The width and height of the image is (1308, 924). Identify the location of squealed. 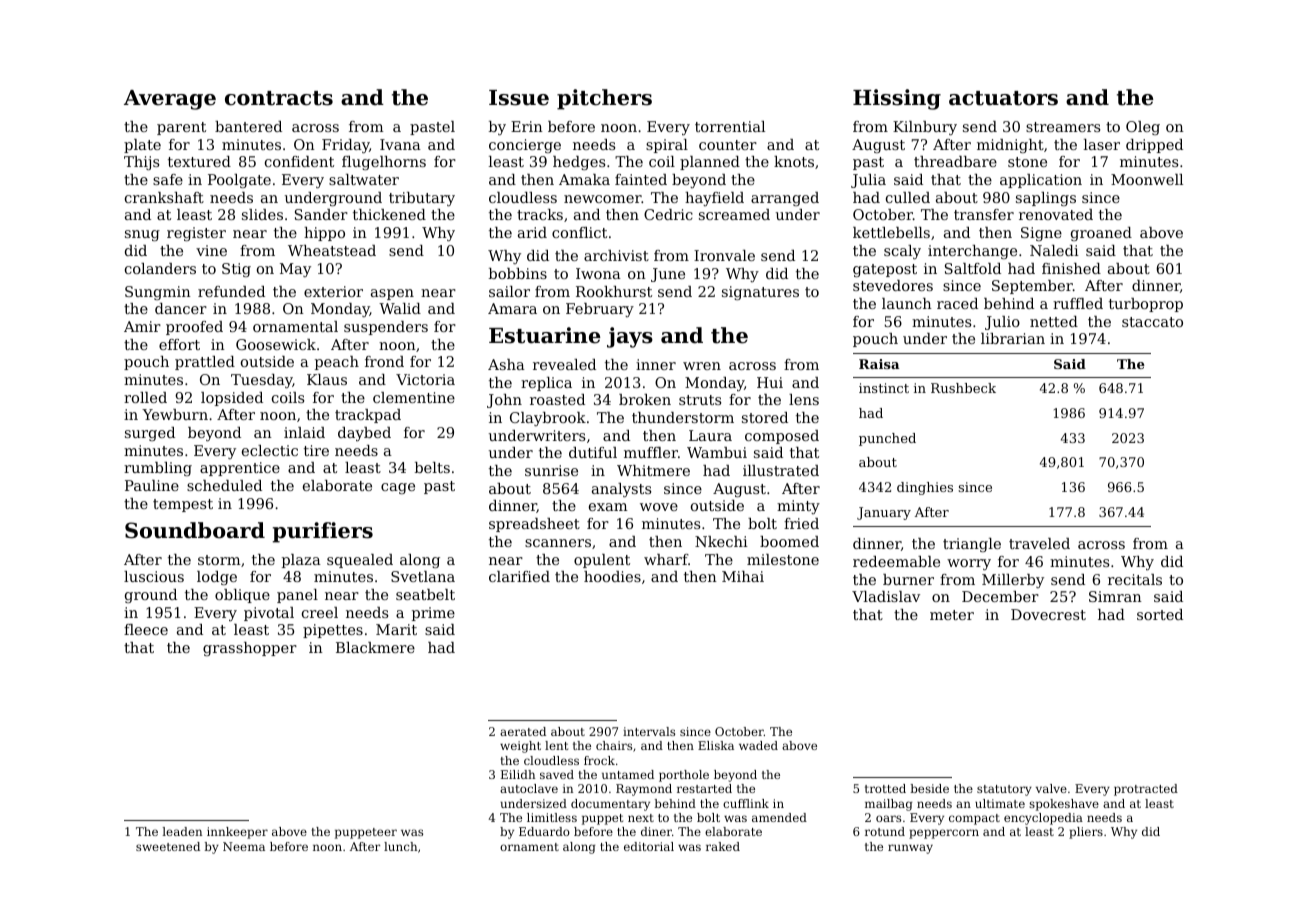
(360, 561).
